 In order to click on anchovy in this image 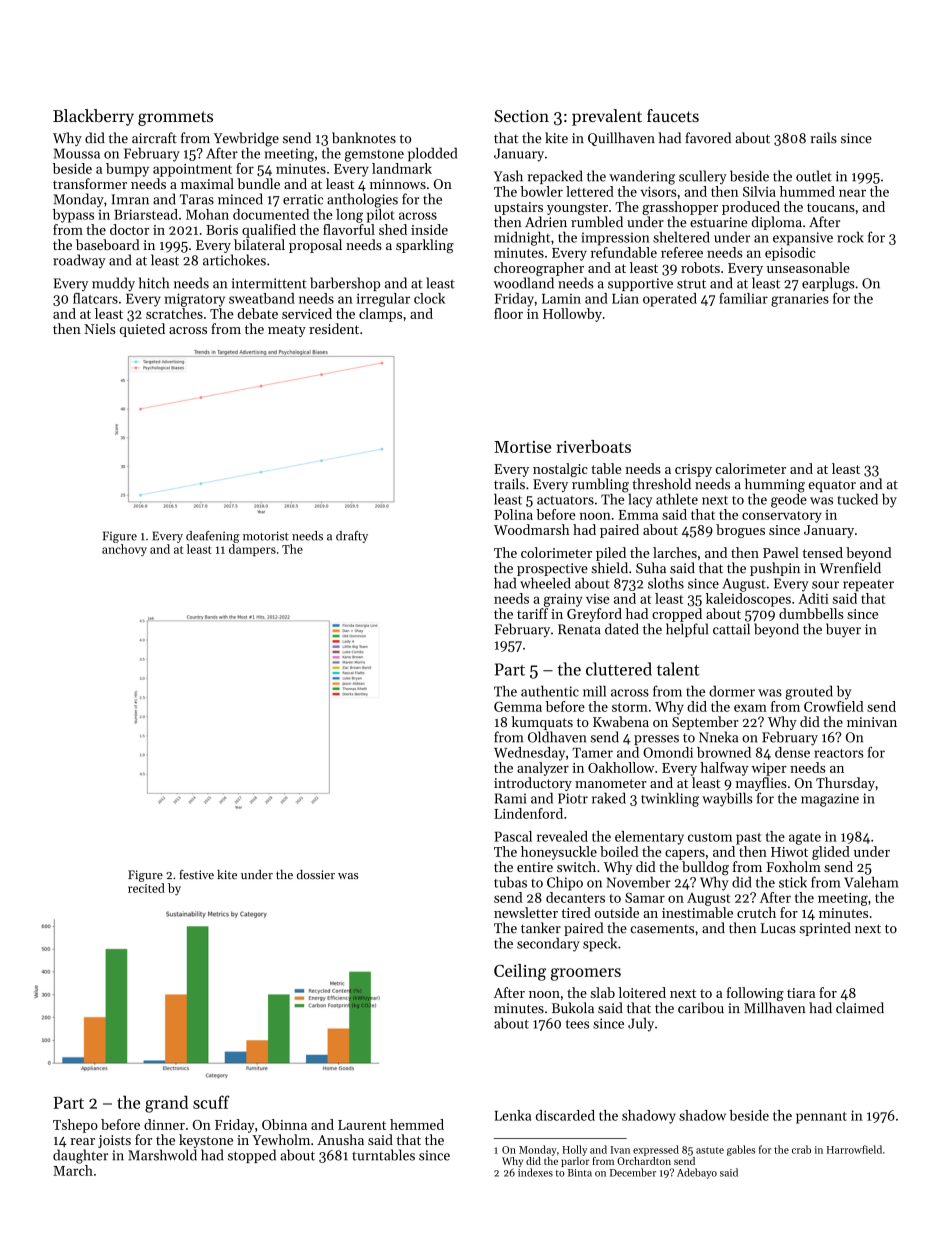, I will do `click(124, 550)`.
